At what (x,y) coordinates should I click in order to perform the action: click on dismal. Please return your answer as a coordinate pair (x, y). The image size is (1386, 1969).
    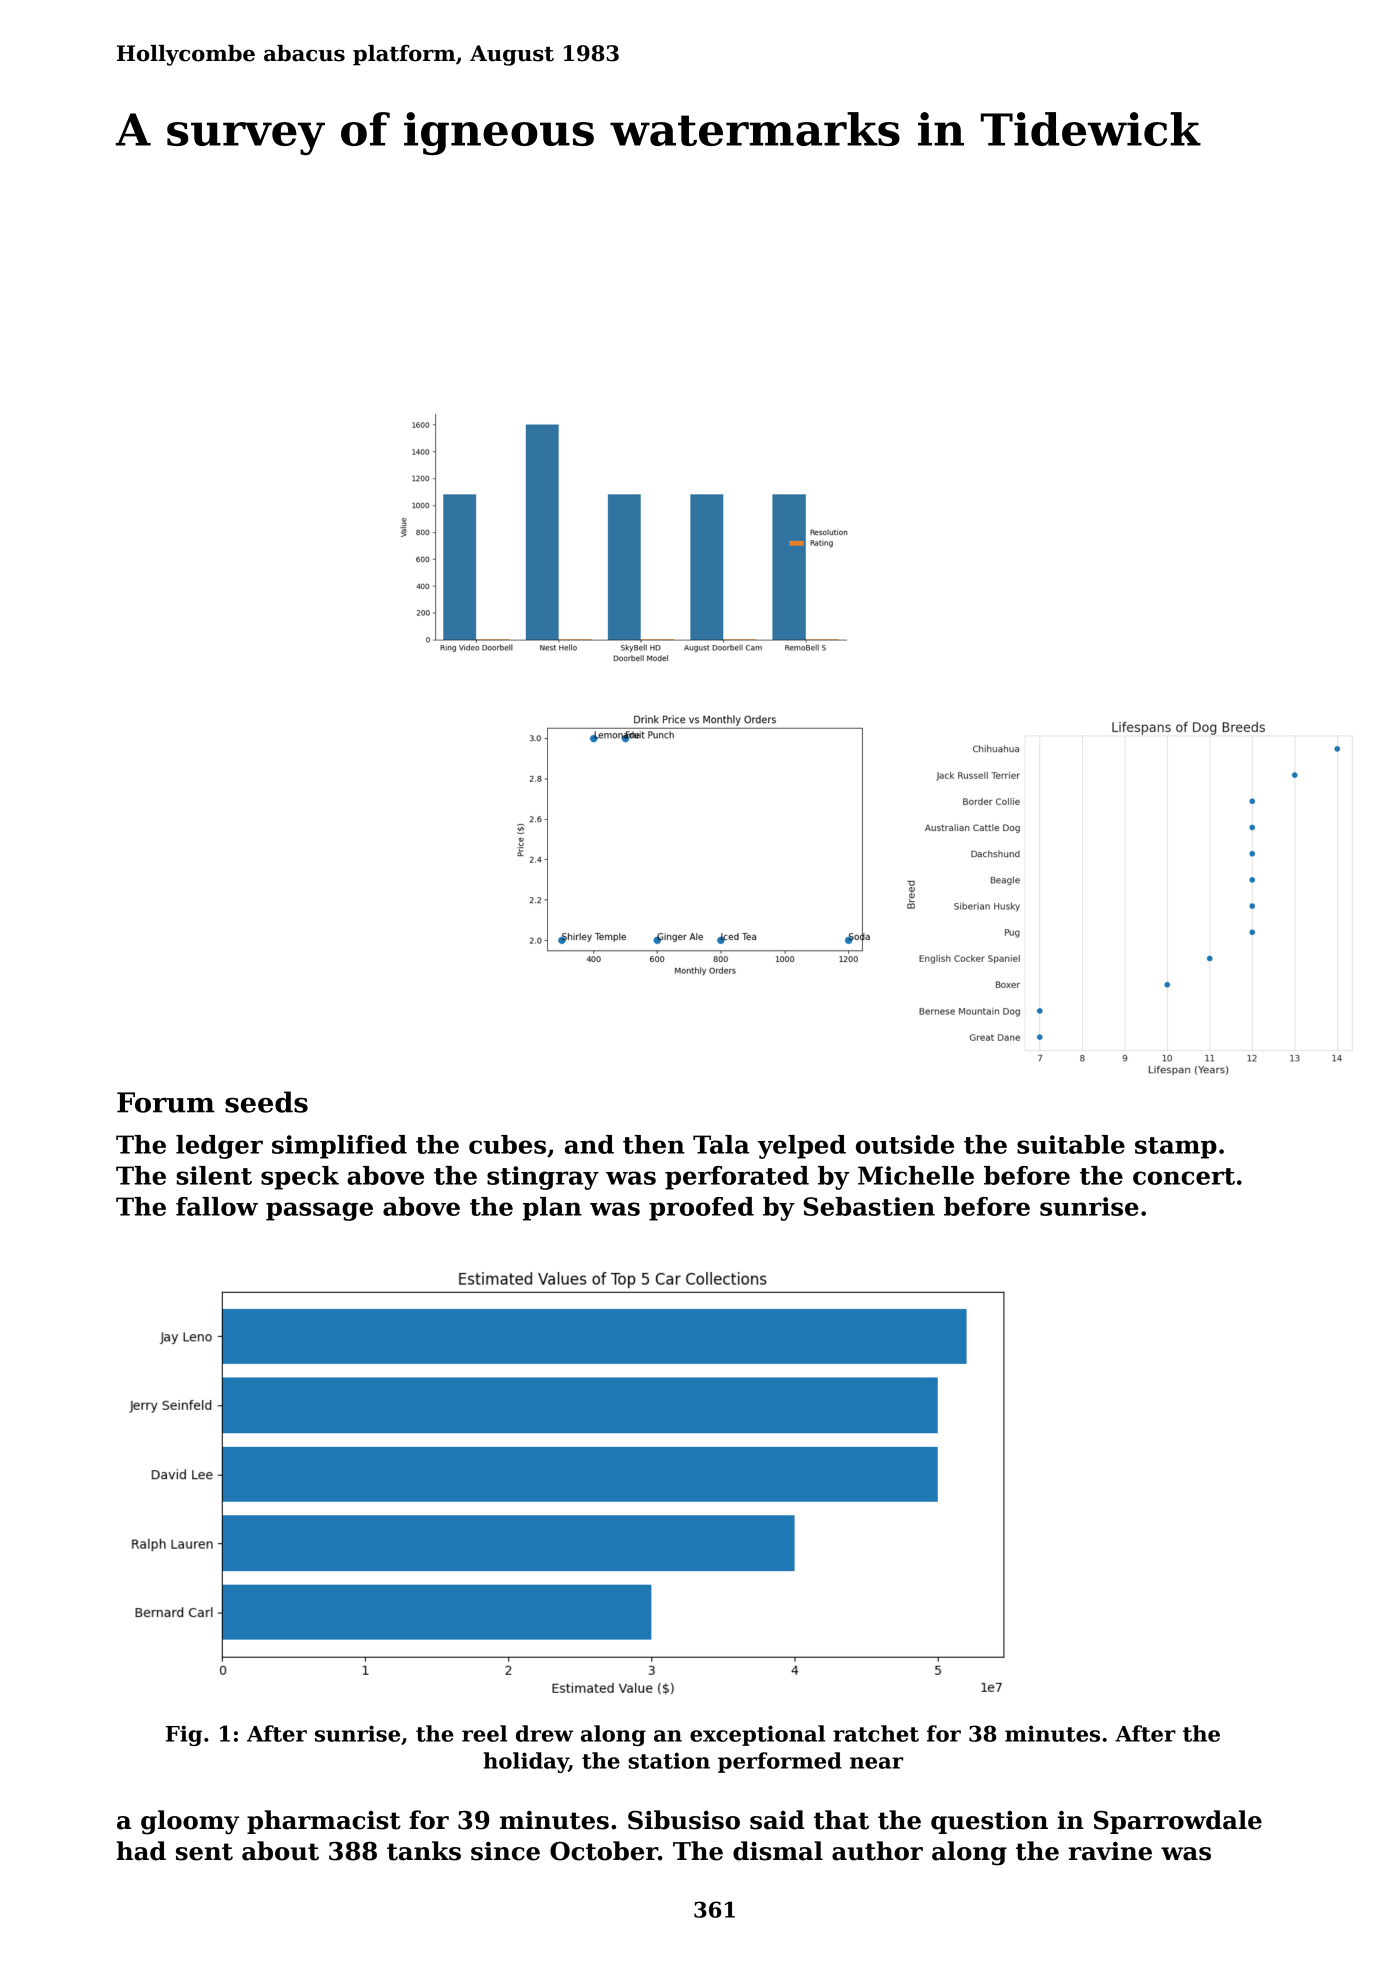
    Looking at the image, I should click on (778, 1851).
